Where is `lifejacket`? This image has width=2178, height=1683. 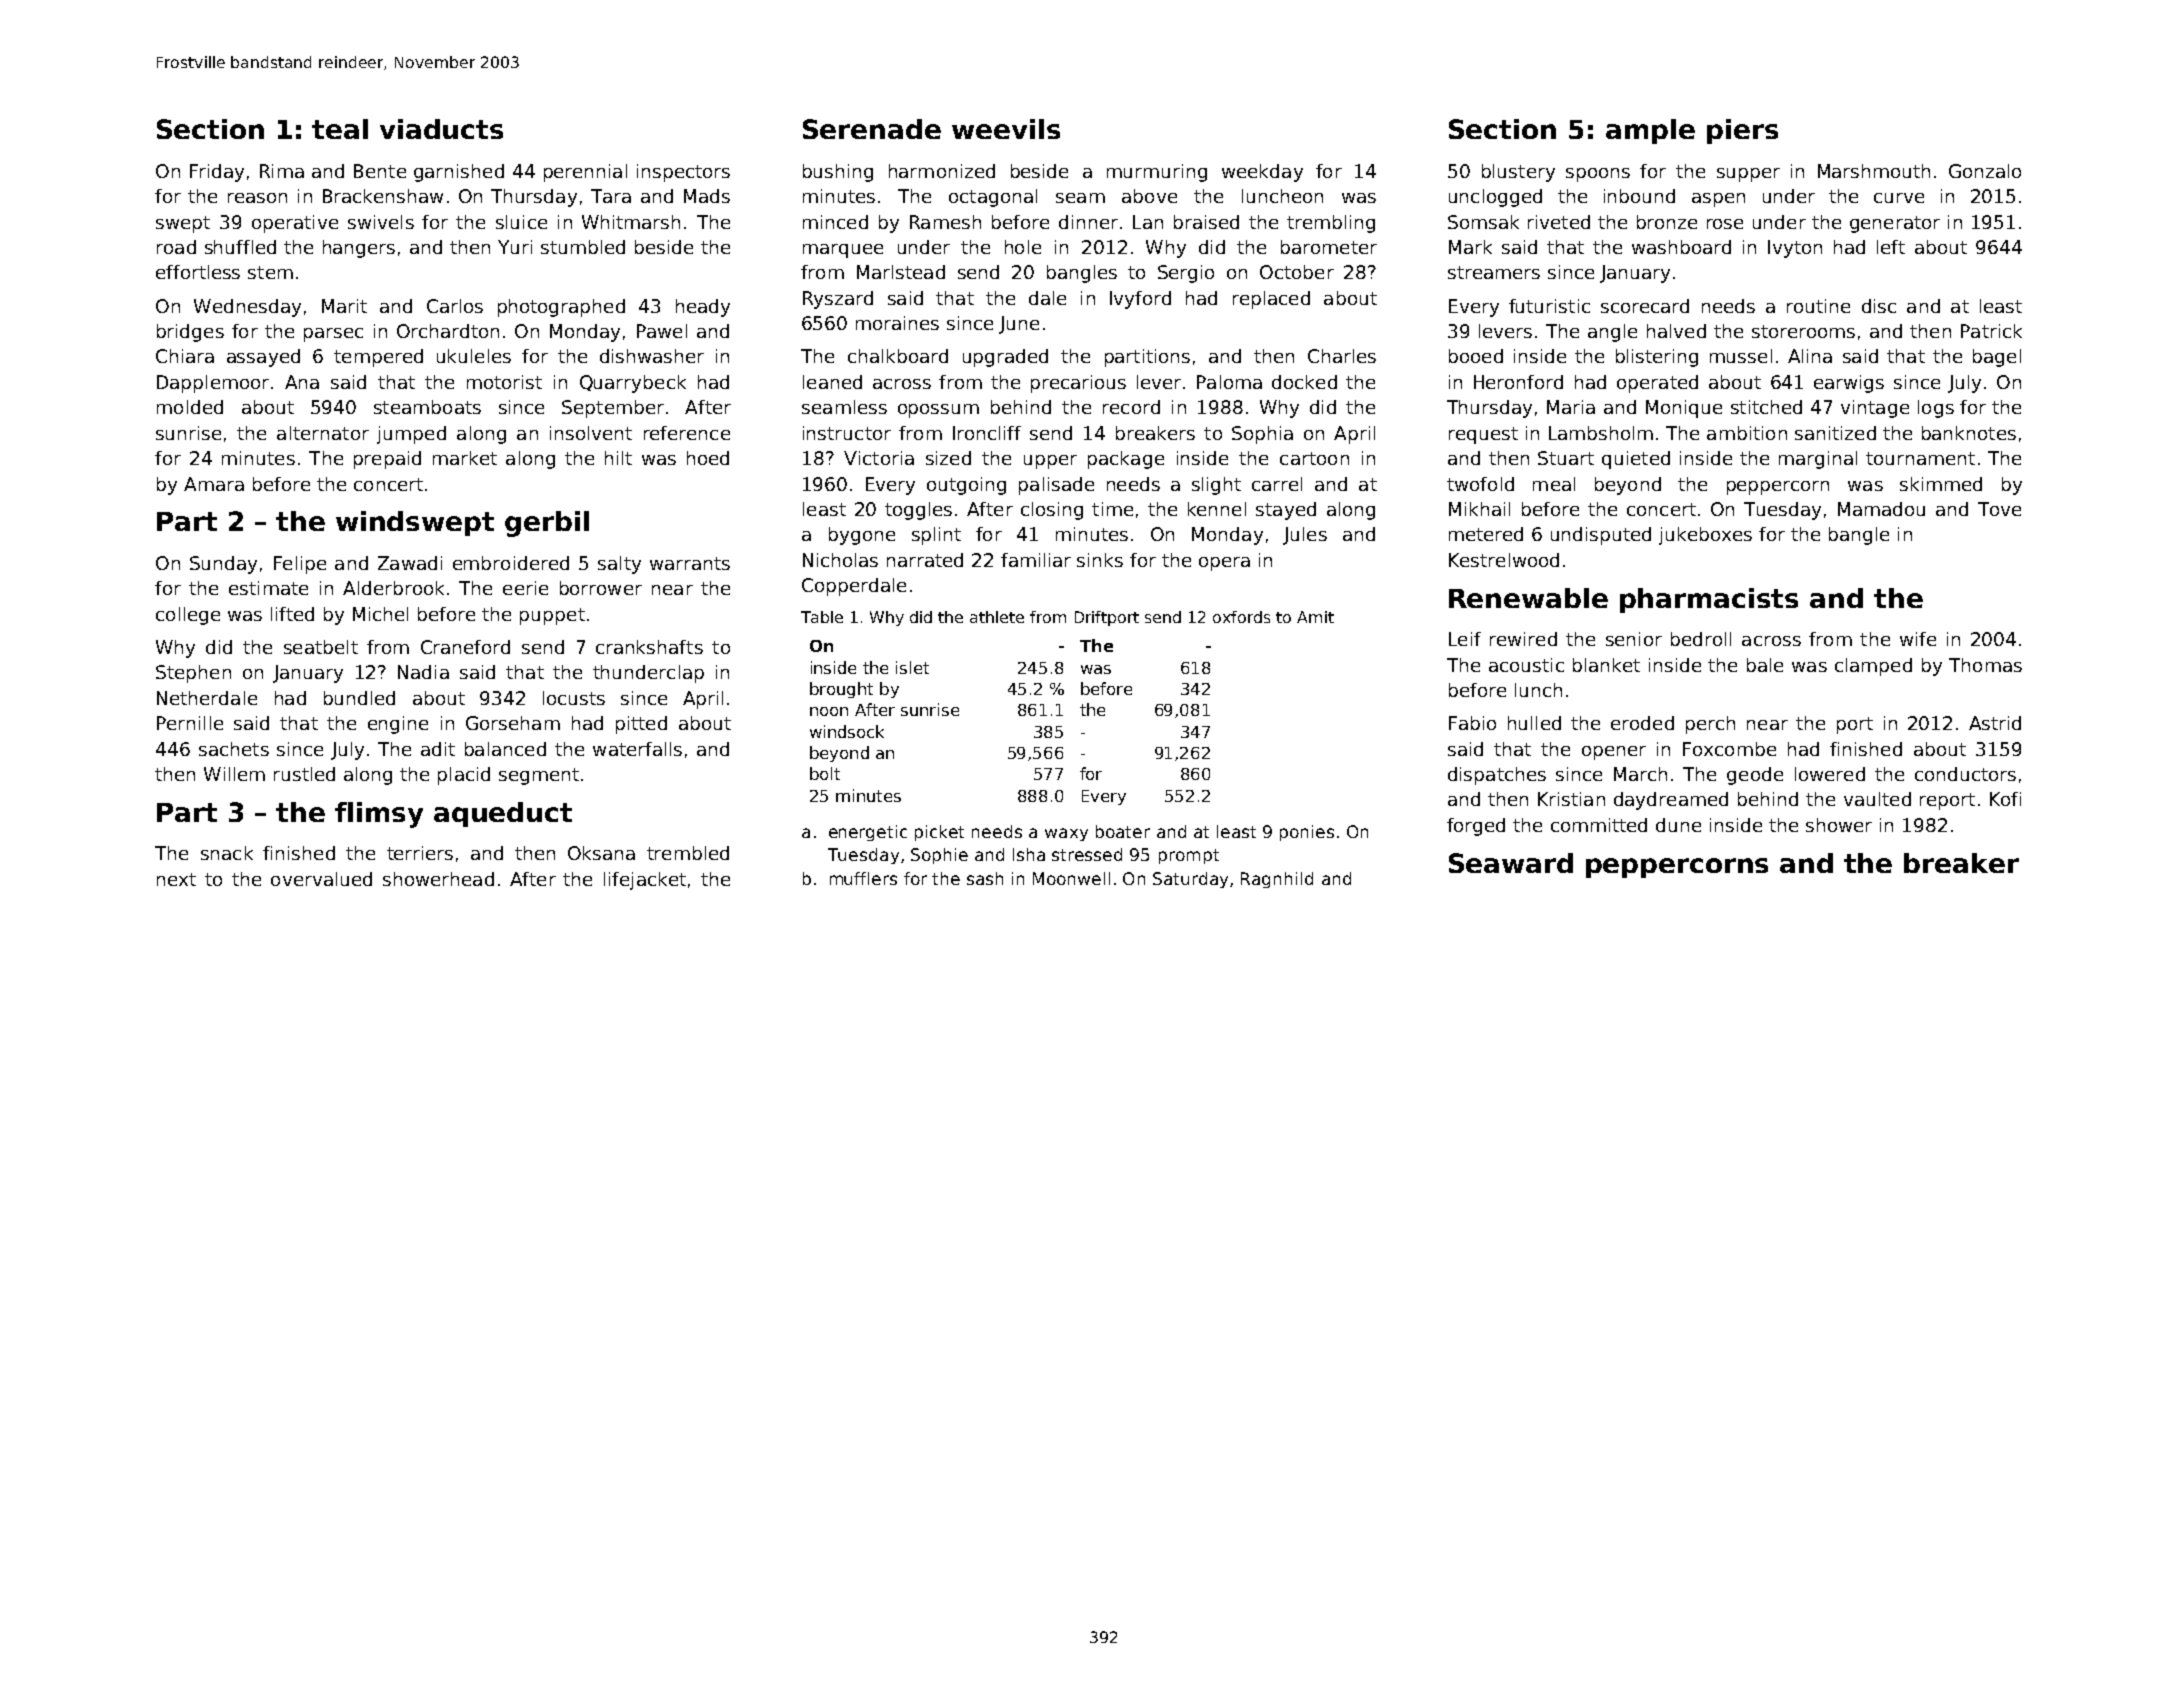
lifejacket is located at coordinates (645, 881).
